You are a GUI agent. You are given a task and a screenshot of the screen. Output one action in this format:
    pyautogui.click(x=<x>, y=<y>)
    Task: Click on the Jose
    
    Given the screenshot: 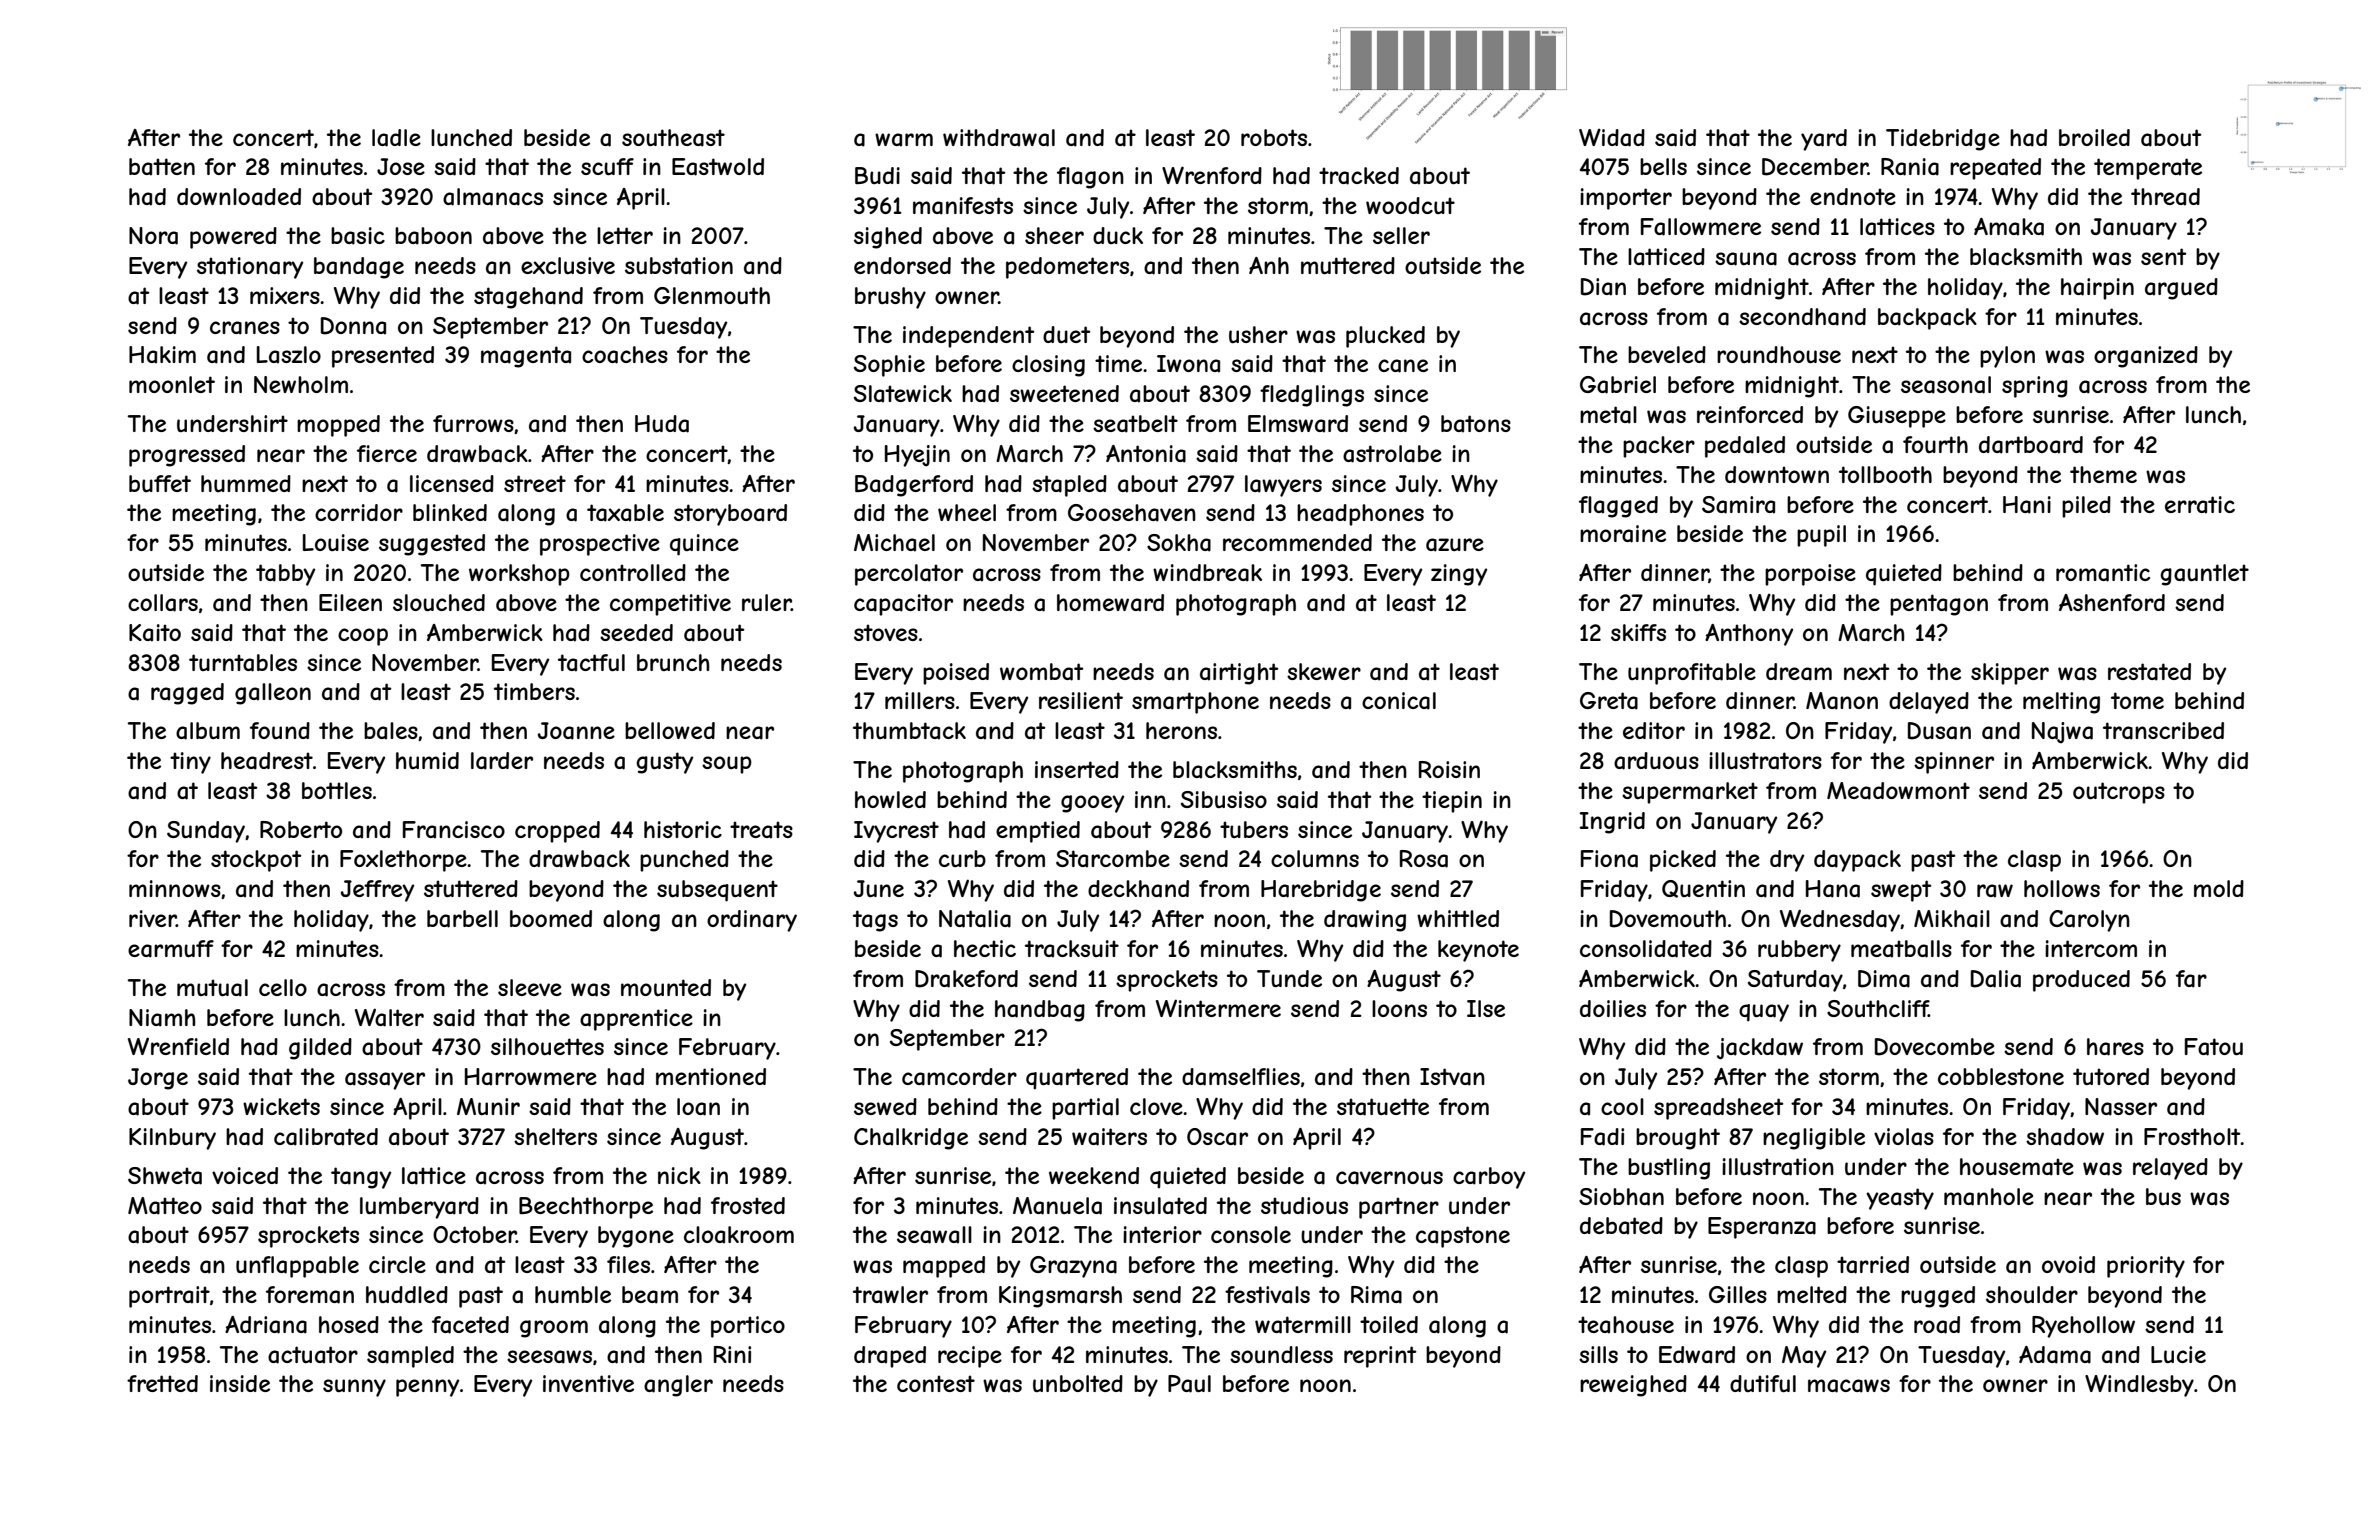 What is the action you would take?
    pyautogui.click(x=401, y=166)
